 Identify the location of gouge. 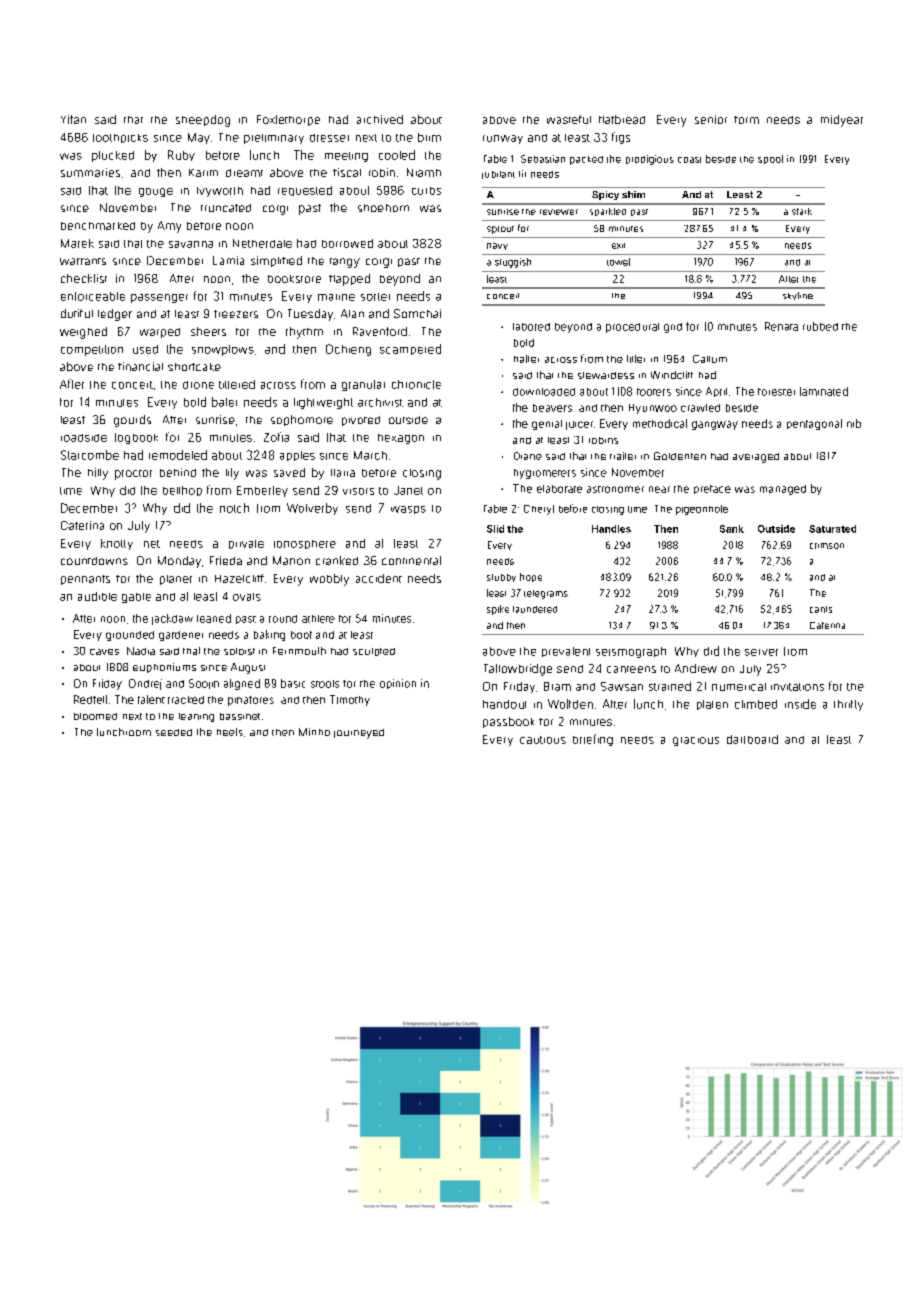
(156, 192).
